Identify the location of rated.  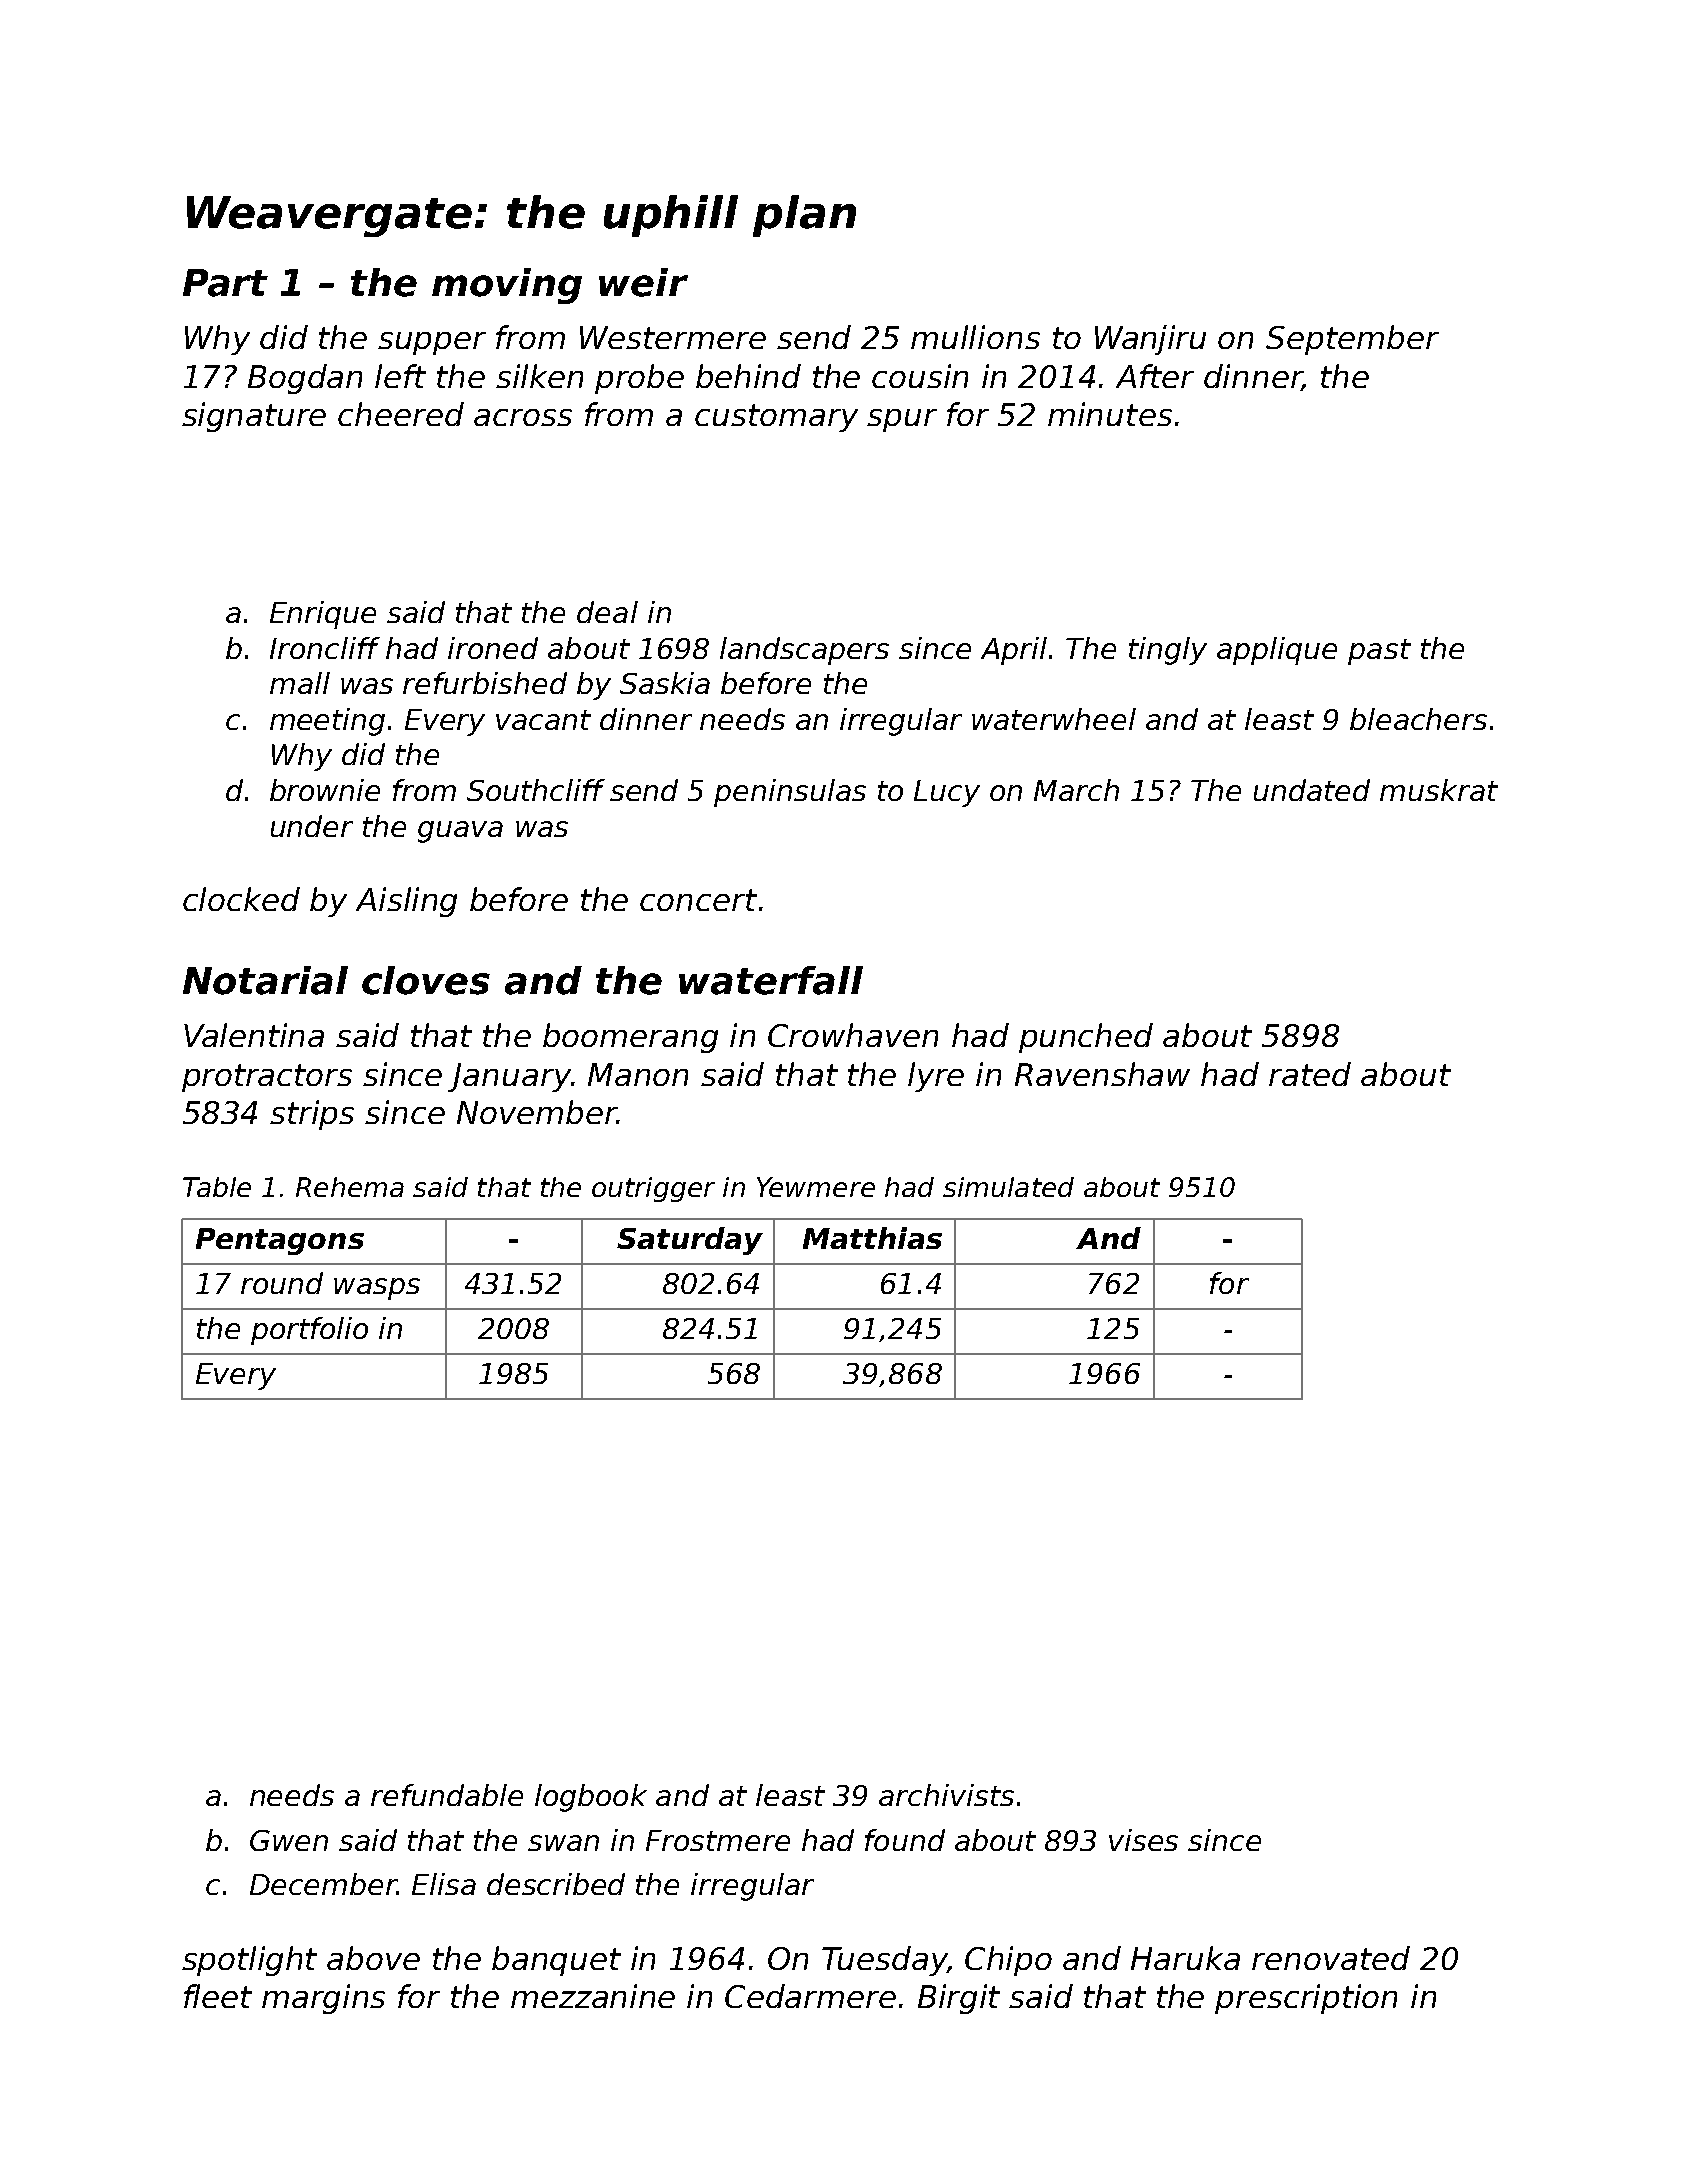
(1310, 1074).
